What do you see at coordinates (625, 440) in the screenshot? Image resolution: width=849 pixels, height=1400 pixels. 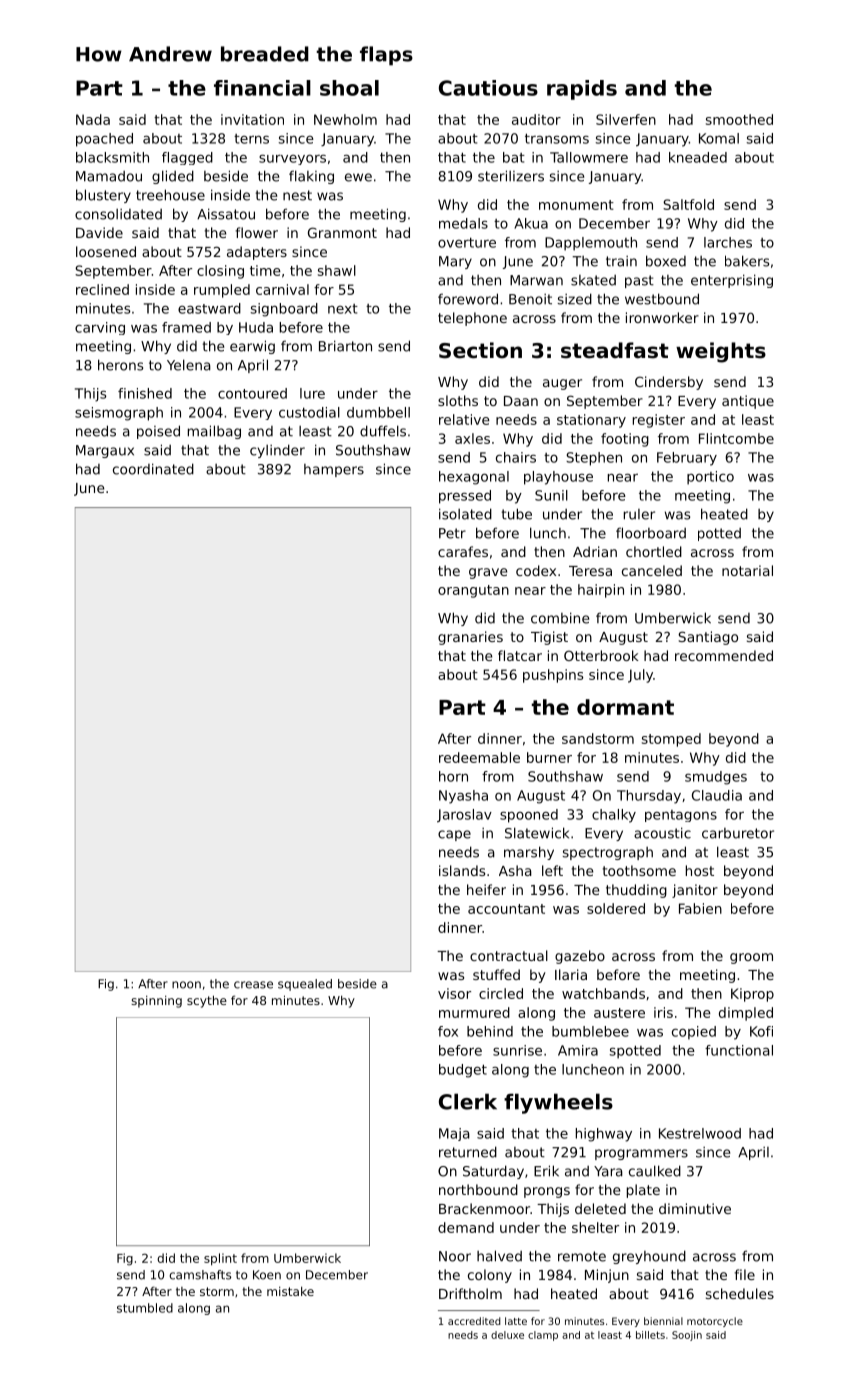 I see `footing` at bounding box center [625, 440].
